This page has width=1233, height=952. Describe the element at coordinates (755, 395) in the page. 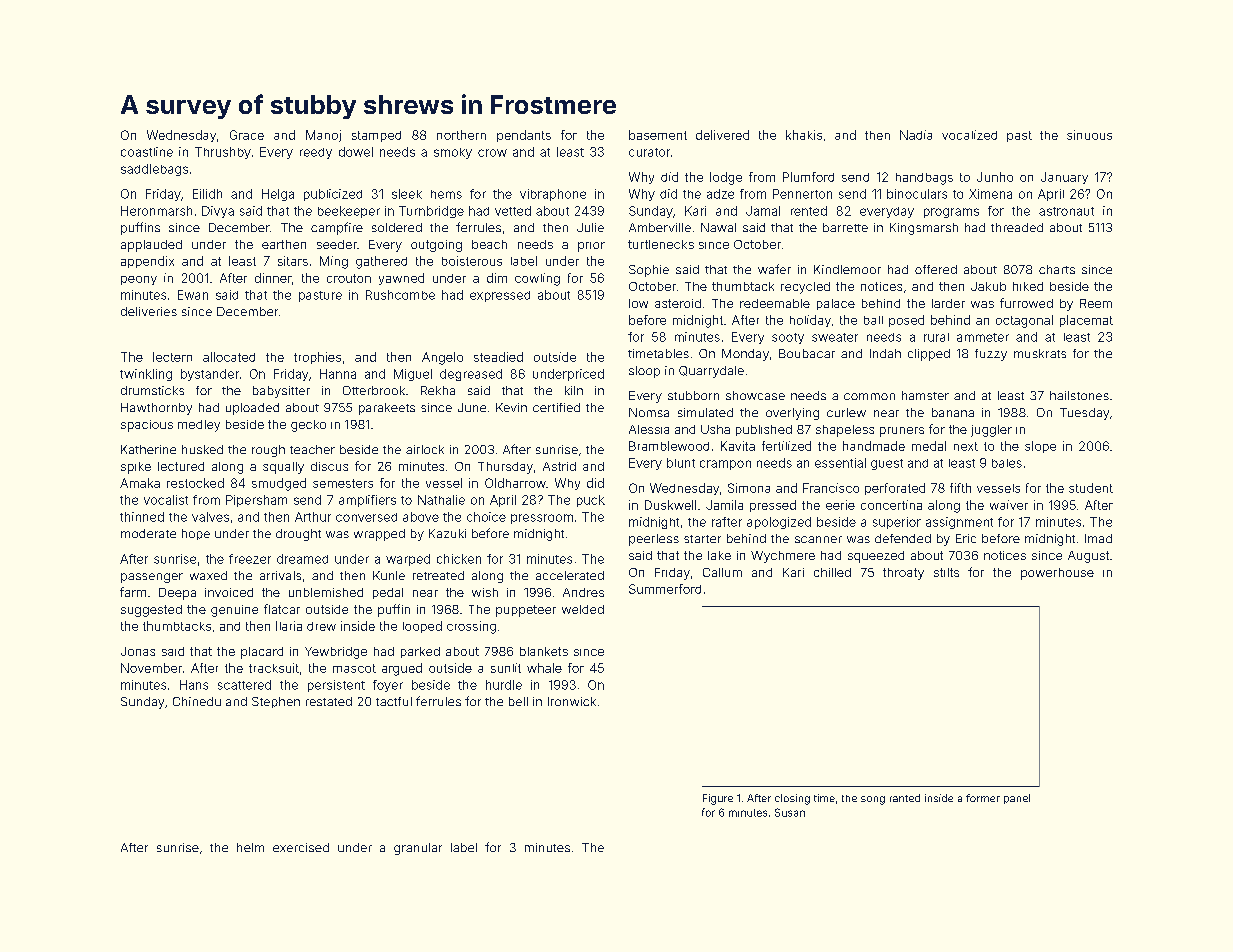

I see `showcase` at that location.
